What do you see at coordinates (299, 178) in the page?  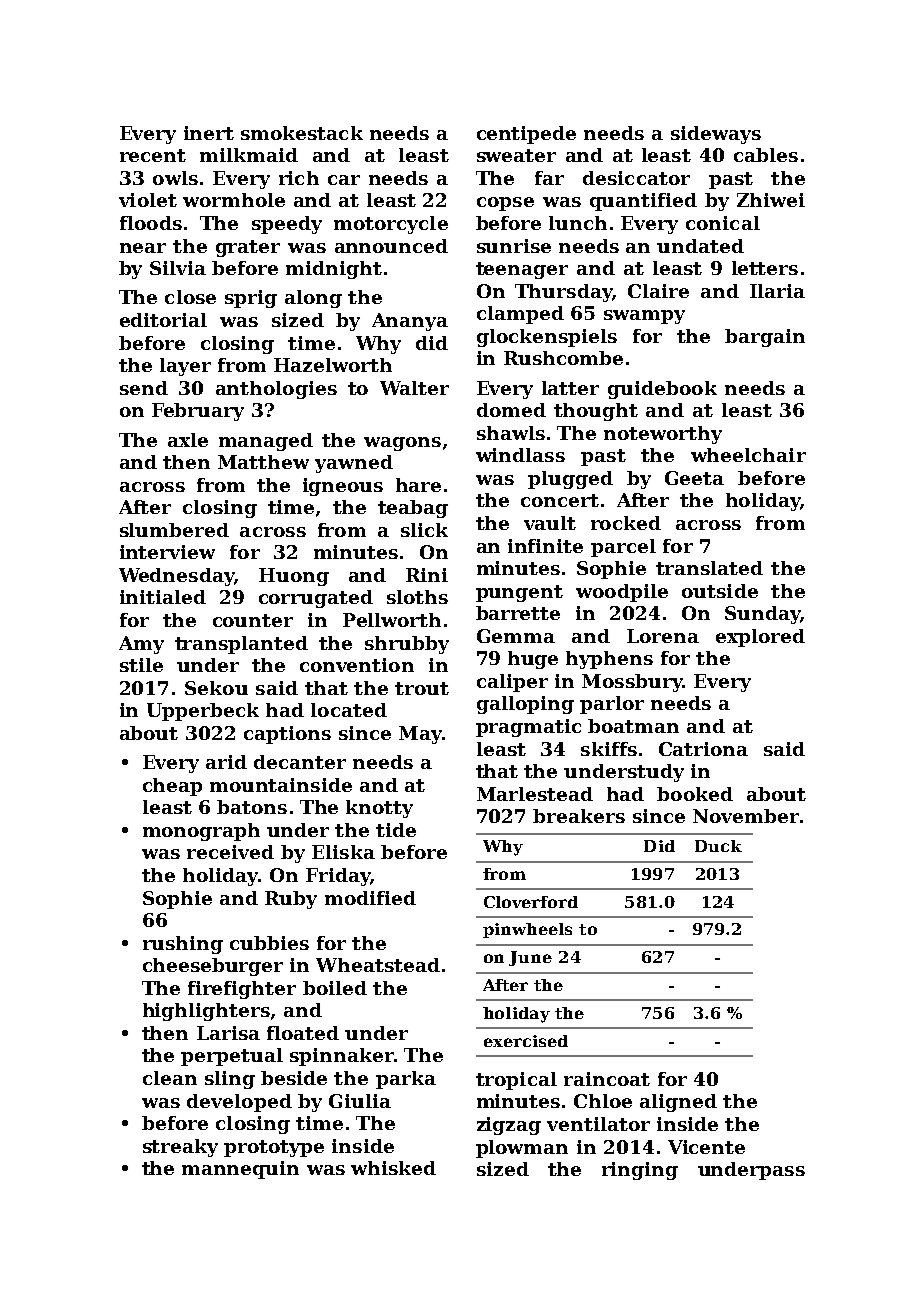 I see `rich` at bounding box center [299, 178].
